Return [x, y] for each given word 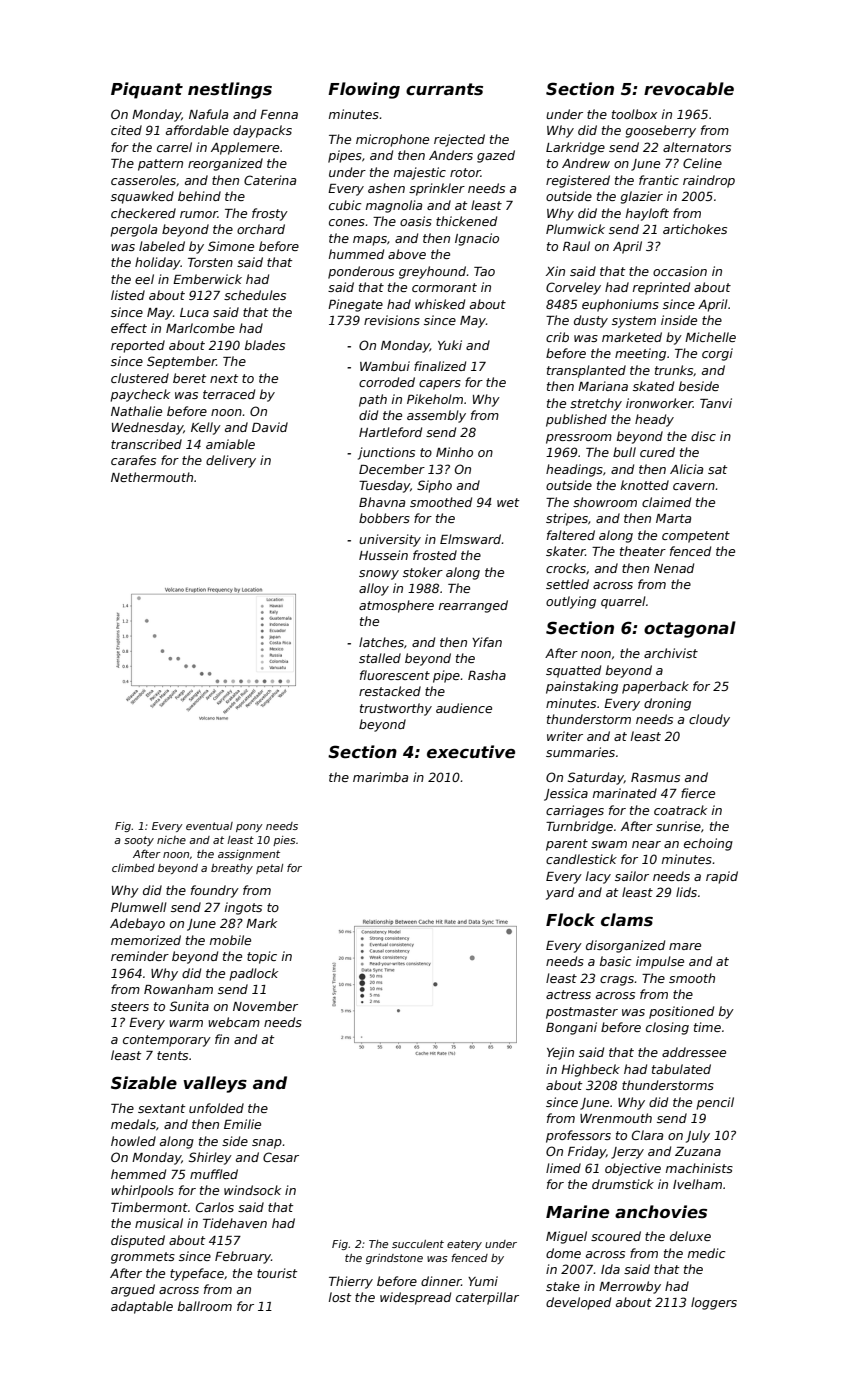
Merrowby [630, 1287]
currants [444, 89]
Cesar [281, 1157]
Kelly [206, 428]
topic [262, 957]
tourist [277, 1273]
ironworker [659, 403]
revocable [689, 89]
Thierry [351, 1282]
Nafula [208, 114]
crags [617, 981]
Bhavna [382, 502]
